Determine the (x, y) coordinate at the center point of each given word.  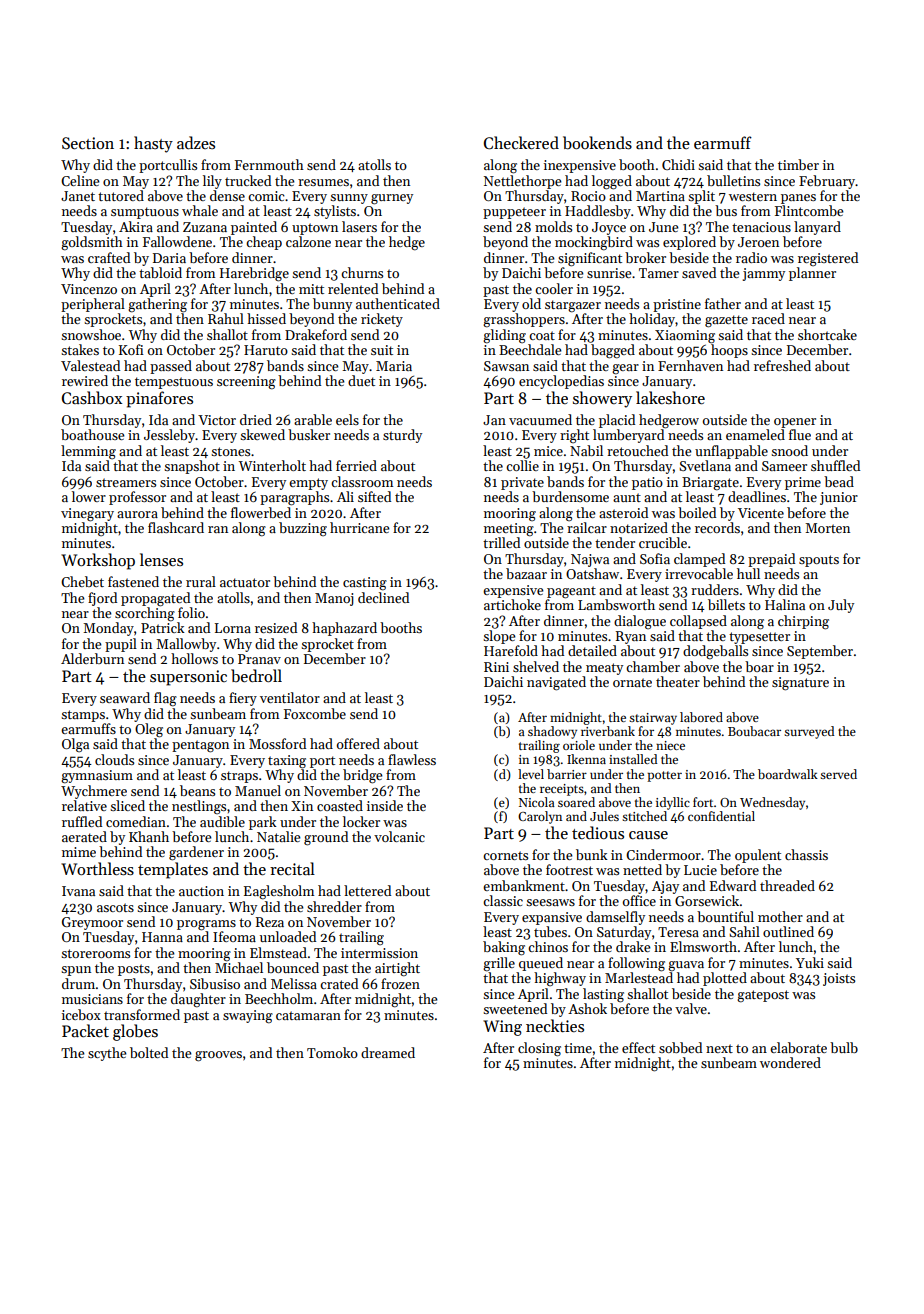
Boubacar (754, 731)
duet (361, 380)
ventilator (290, 697)
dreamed (388, 1052)
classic (503, 900)
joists (839, 979)
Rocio (588, 196)
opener (795, 423)
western (753, 196)
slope (499, 637)
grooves (218, 1056)
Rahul (226, 318)
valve (691, 1008)
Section (88, 143)
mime (79, 852)
